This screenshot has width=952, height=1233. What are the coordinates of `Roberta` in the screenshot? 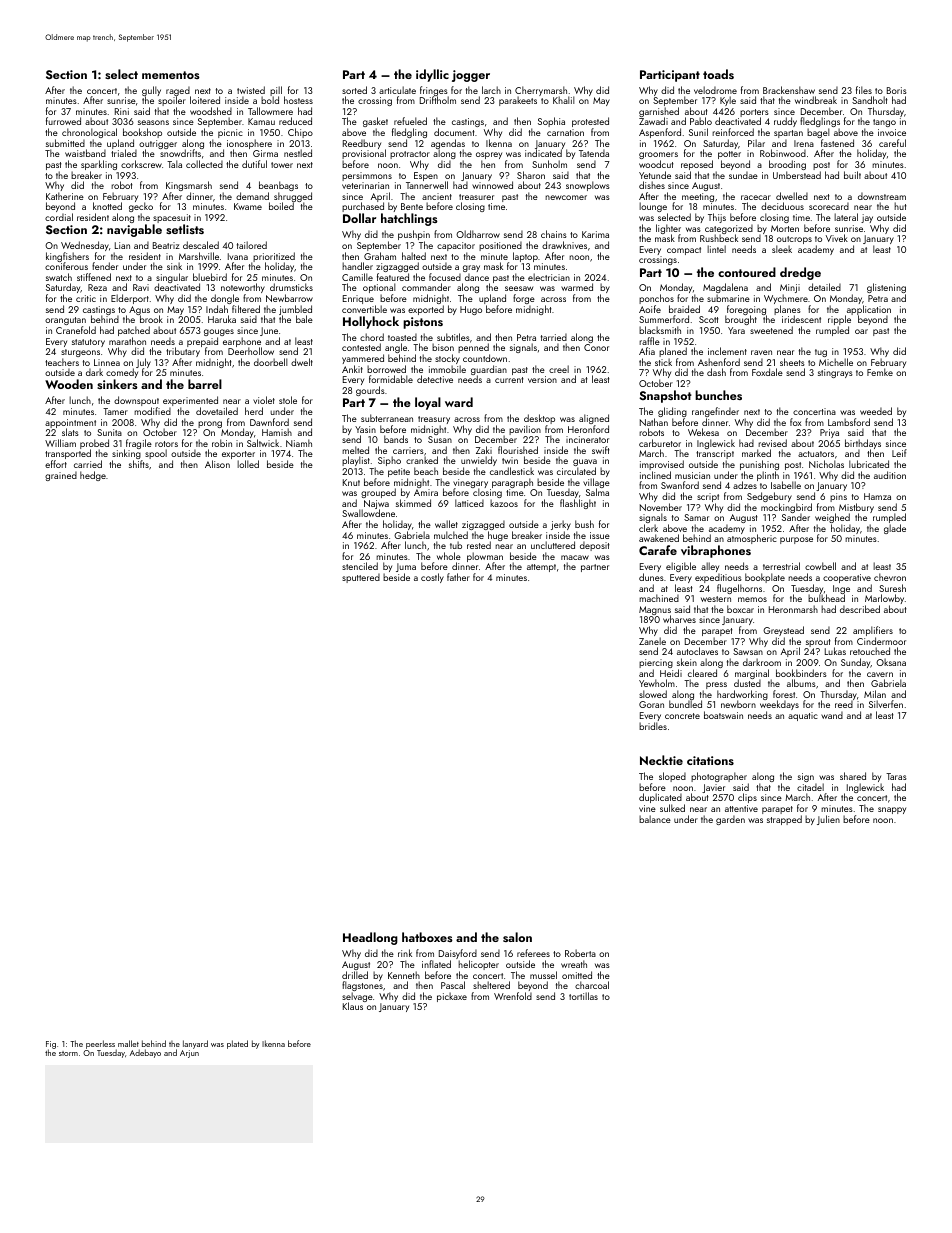 It's located at (580, 953).
